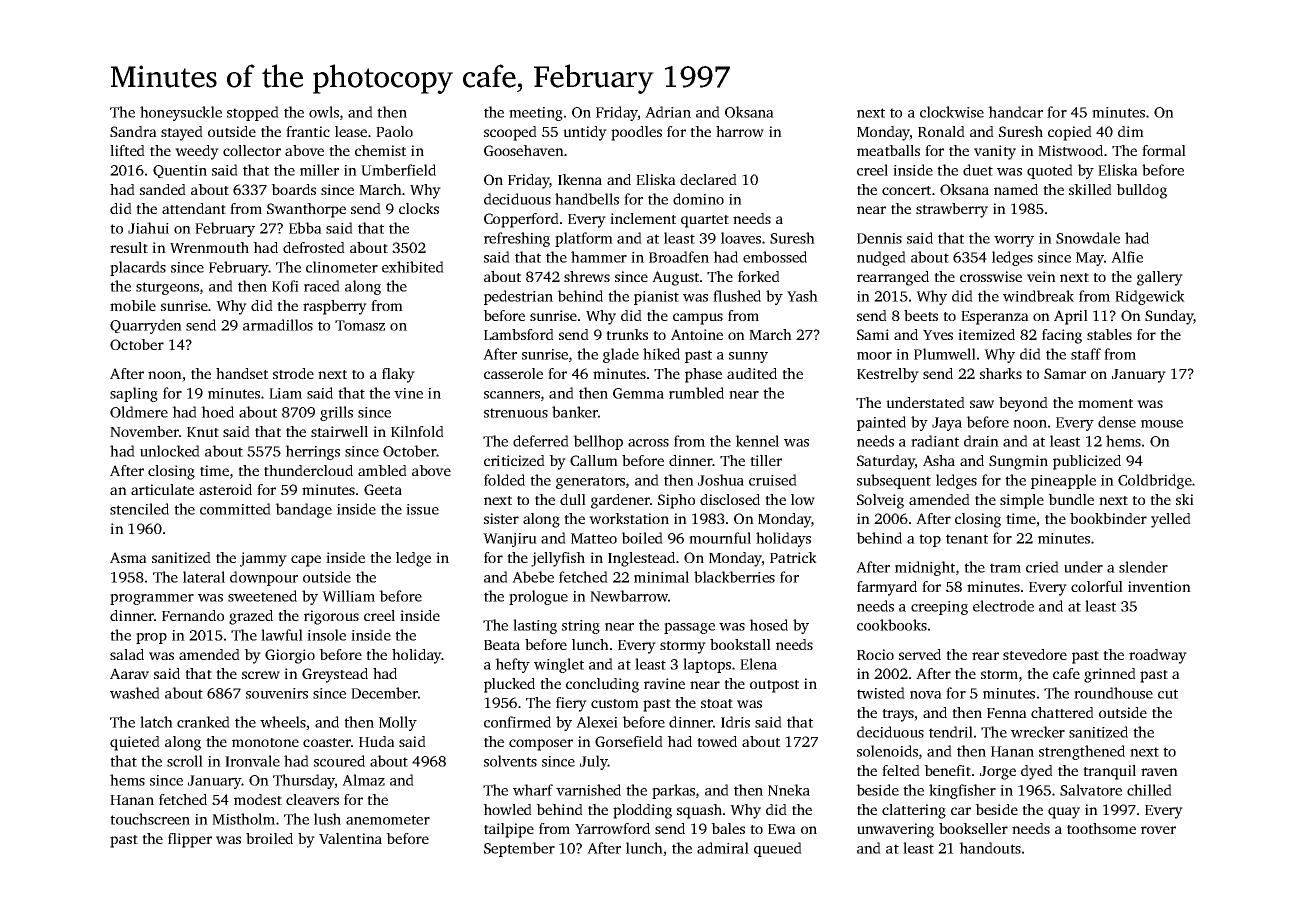 The image size is (1308, 924). What do you see at coordinates (740, 131) in the image?
I see `harrow` at bounding box center [740, 131].
